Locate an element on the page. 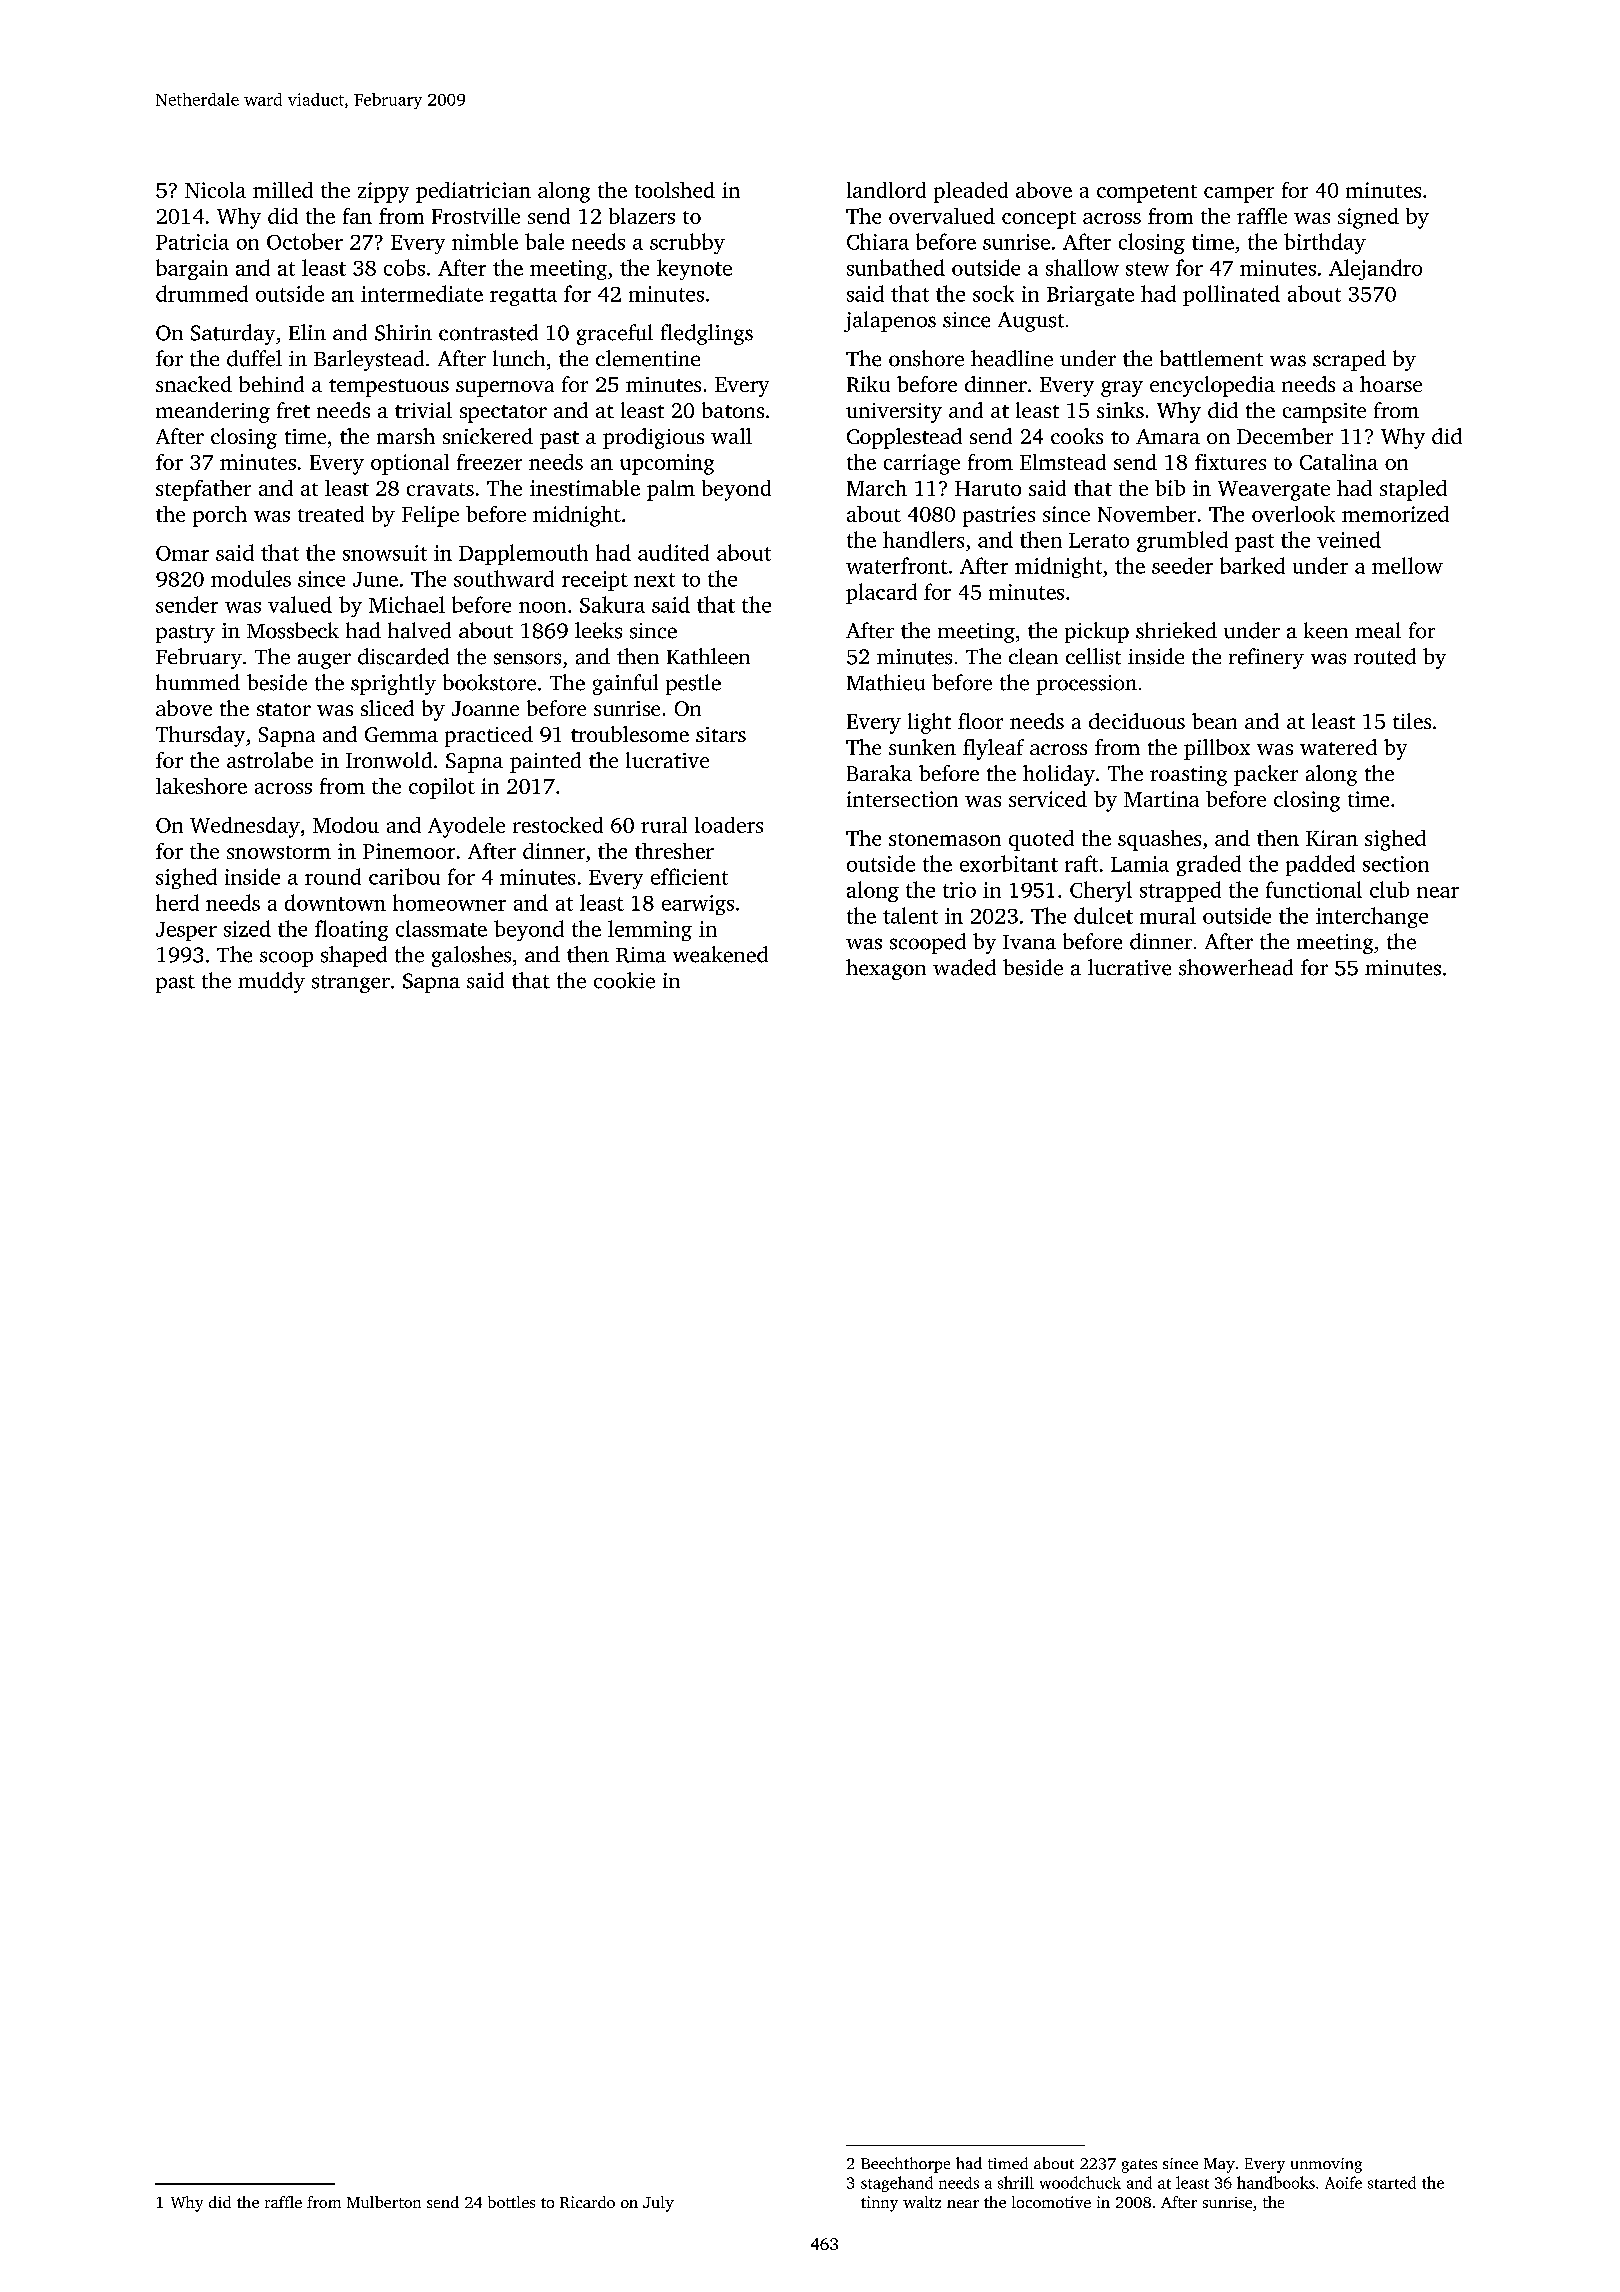 The image size is (1620, 2292). muddy is located at coordinates (271, 982).
